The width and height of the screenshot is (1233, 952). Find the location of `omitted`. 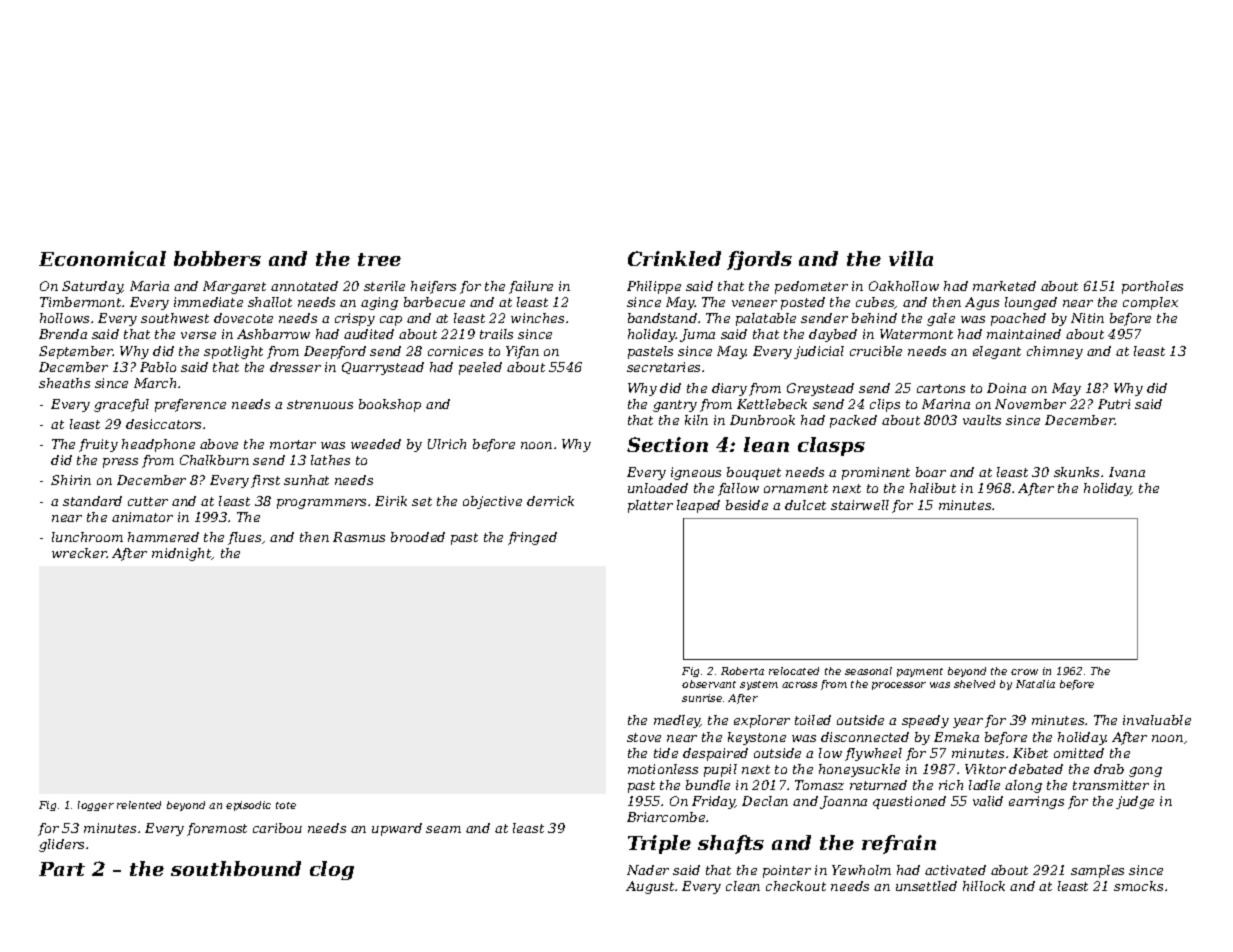

omitted is located at coordinates (1079, 753).
